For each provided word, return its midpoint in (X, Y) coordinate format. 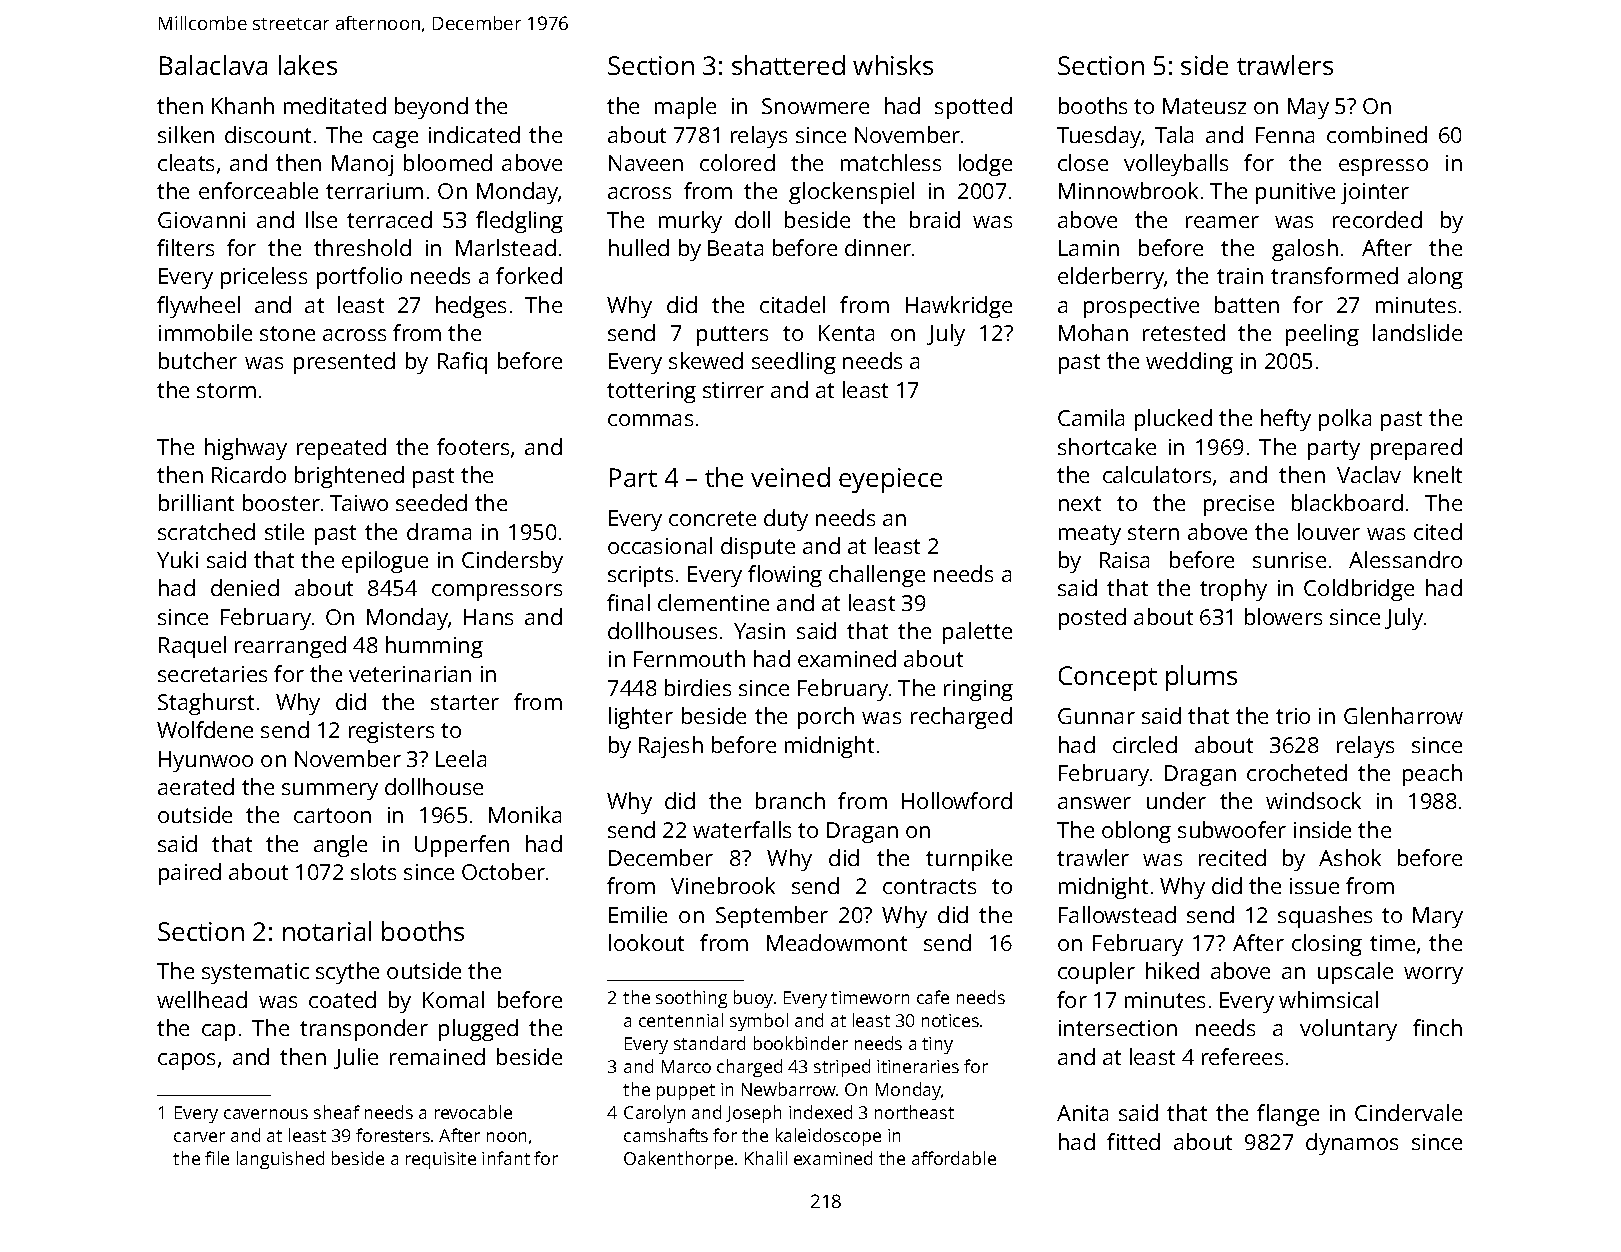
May (1308, 108)
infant (506, 1158)
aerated (196, 786)
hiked (1172, 970)
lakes (308, 65)
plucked (1173, 420)
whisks (893, 65)
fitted (1133, 1141)
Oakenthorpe (678, 1160)
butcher (198, 360)
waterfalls (742, 829)
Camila (1091, 417)
